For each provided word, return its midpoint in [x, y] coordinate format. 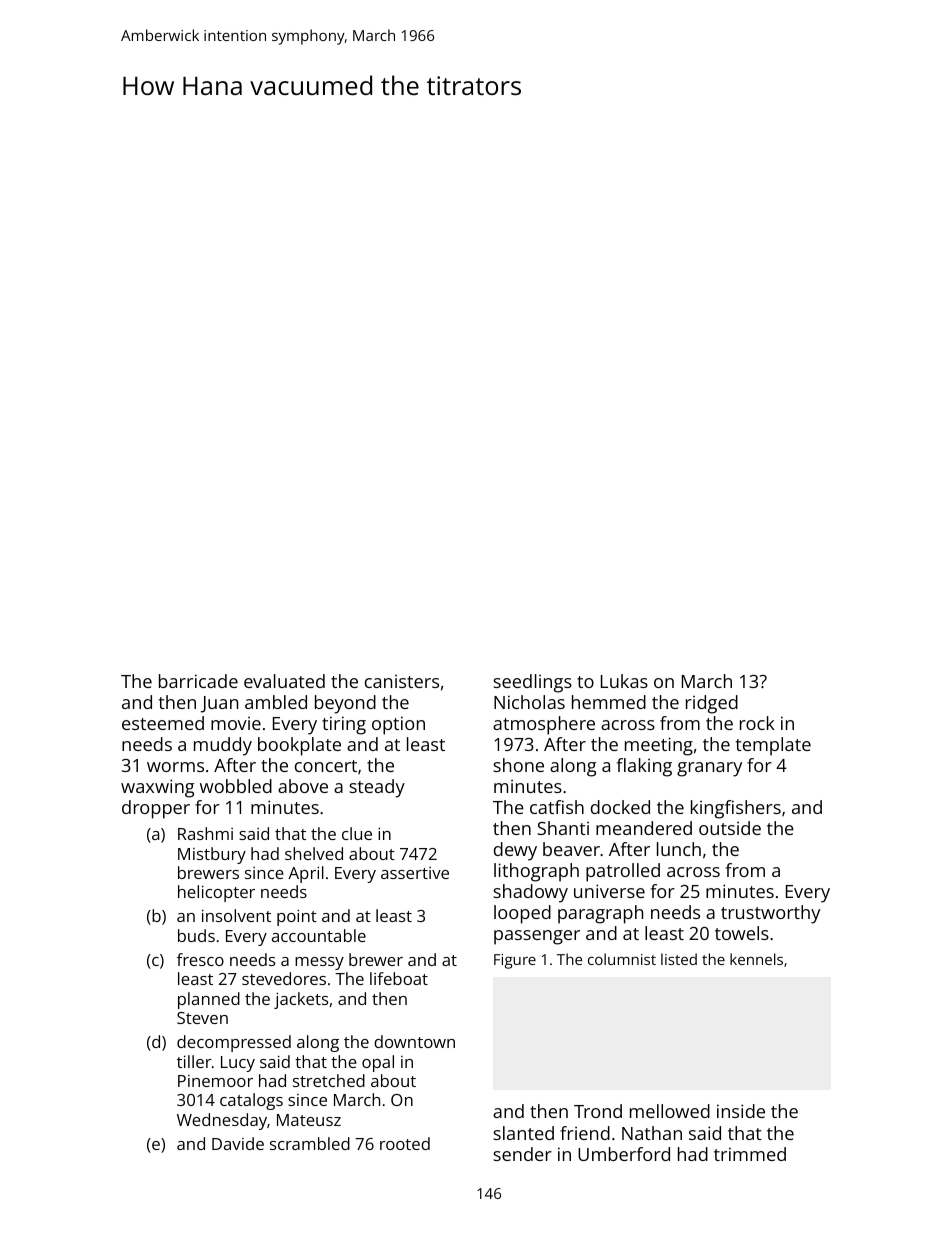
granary [709, 769]
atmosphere [544, 725]
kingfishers [736, 809]
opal [378, 1063]
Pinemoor [215, 1081]
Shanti [563, 828]
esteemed [163, 723]
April [306, 874]
